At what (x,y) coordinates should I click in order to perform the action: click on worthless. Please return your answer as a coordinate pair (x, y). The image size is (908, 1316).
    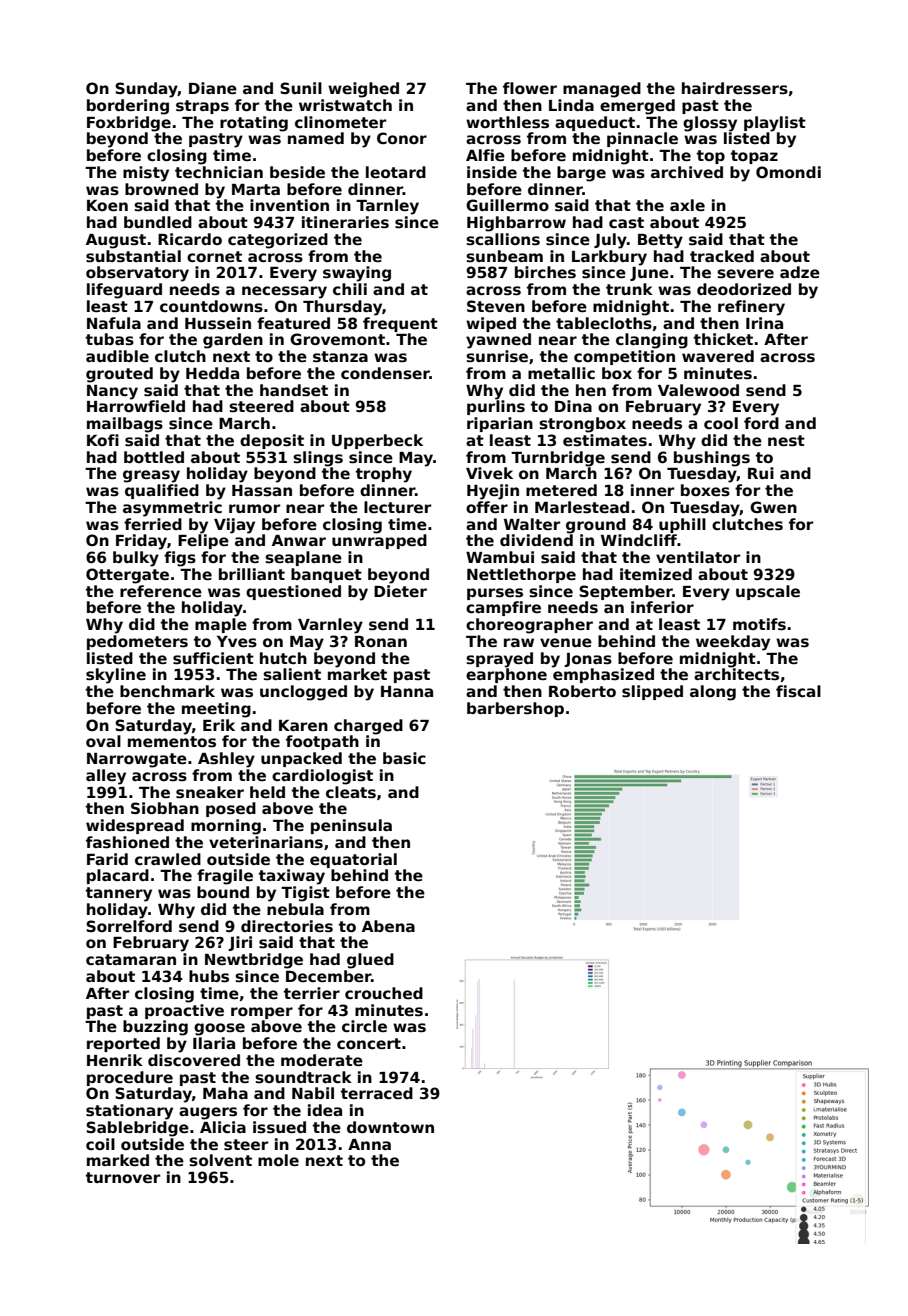
    Looking at the image, I should click on (507, 122).
